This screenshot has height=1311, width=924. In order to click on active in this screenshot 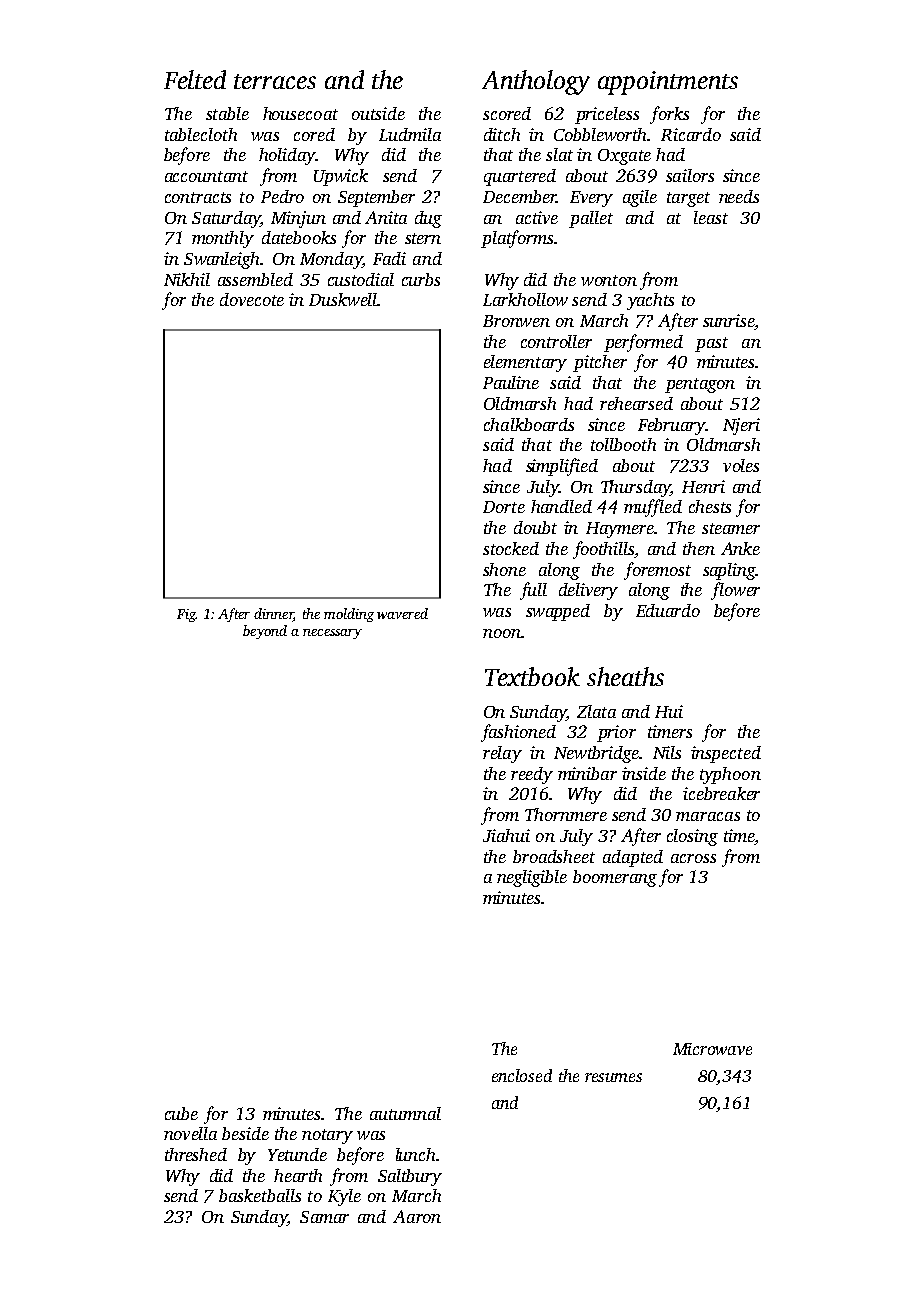, I will do `click(537, 217)`.
